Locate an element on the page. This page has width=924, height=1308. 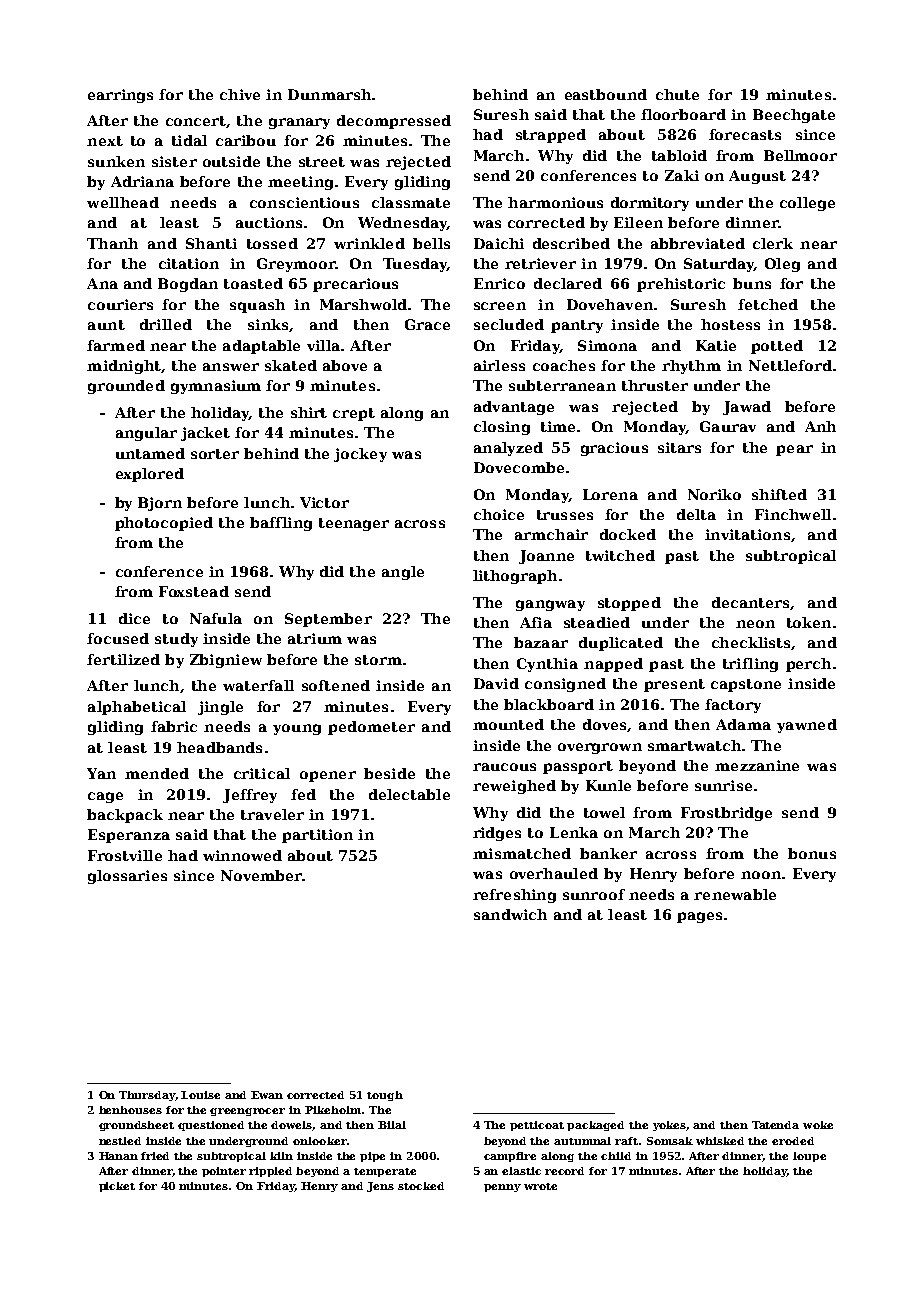
Pikeholm is located at coordinates (333, 1110).
